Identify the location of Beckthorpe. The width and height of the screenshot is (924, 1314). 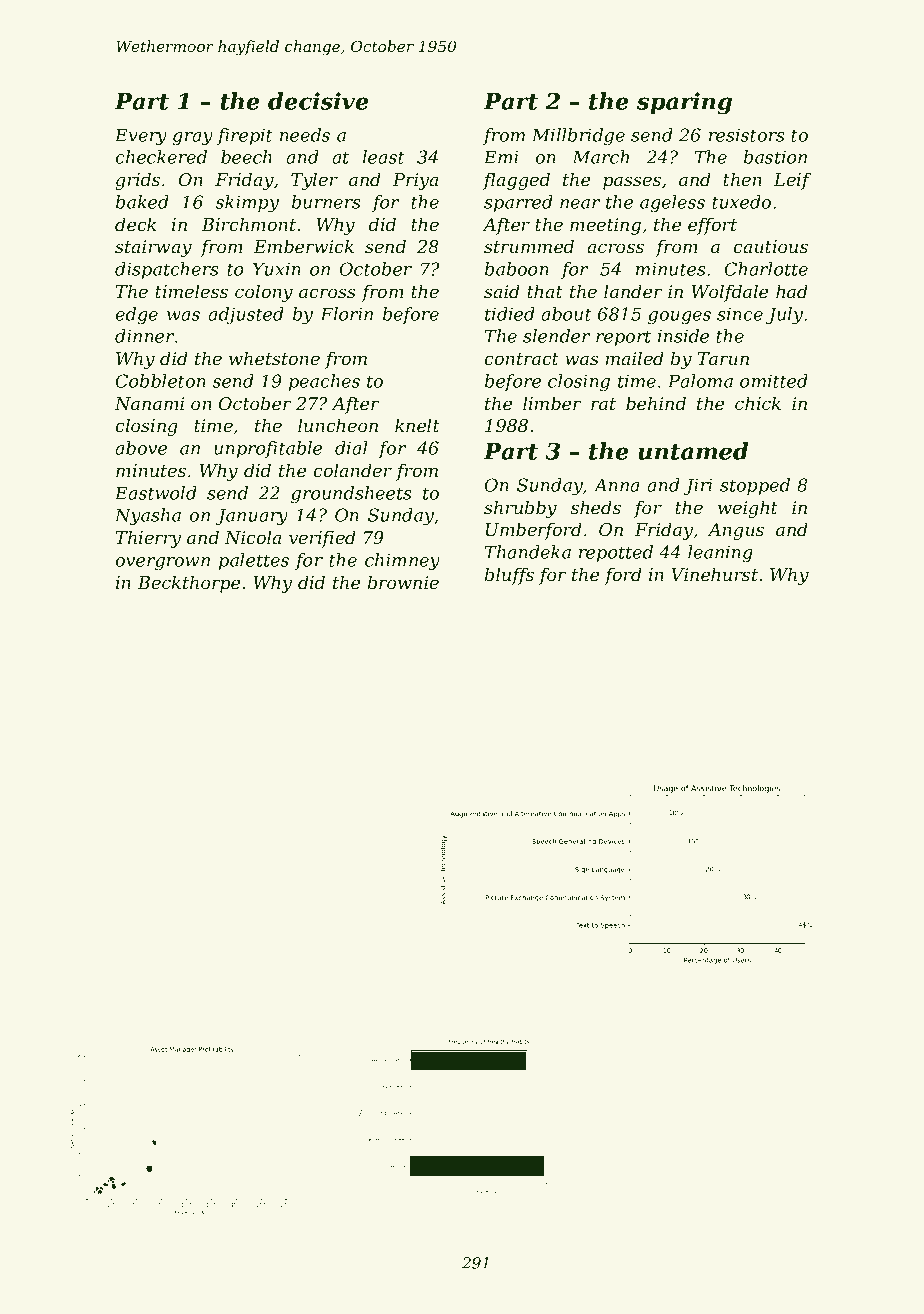
(189, 584).
